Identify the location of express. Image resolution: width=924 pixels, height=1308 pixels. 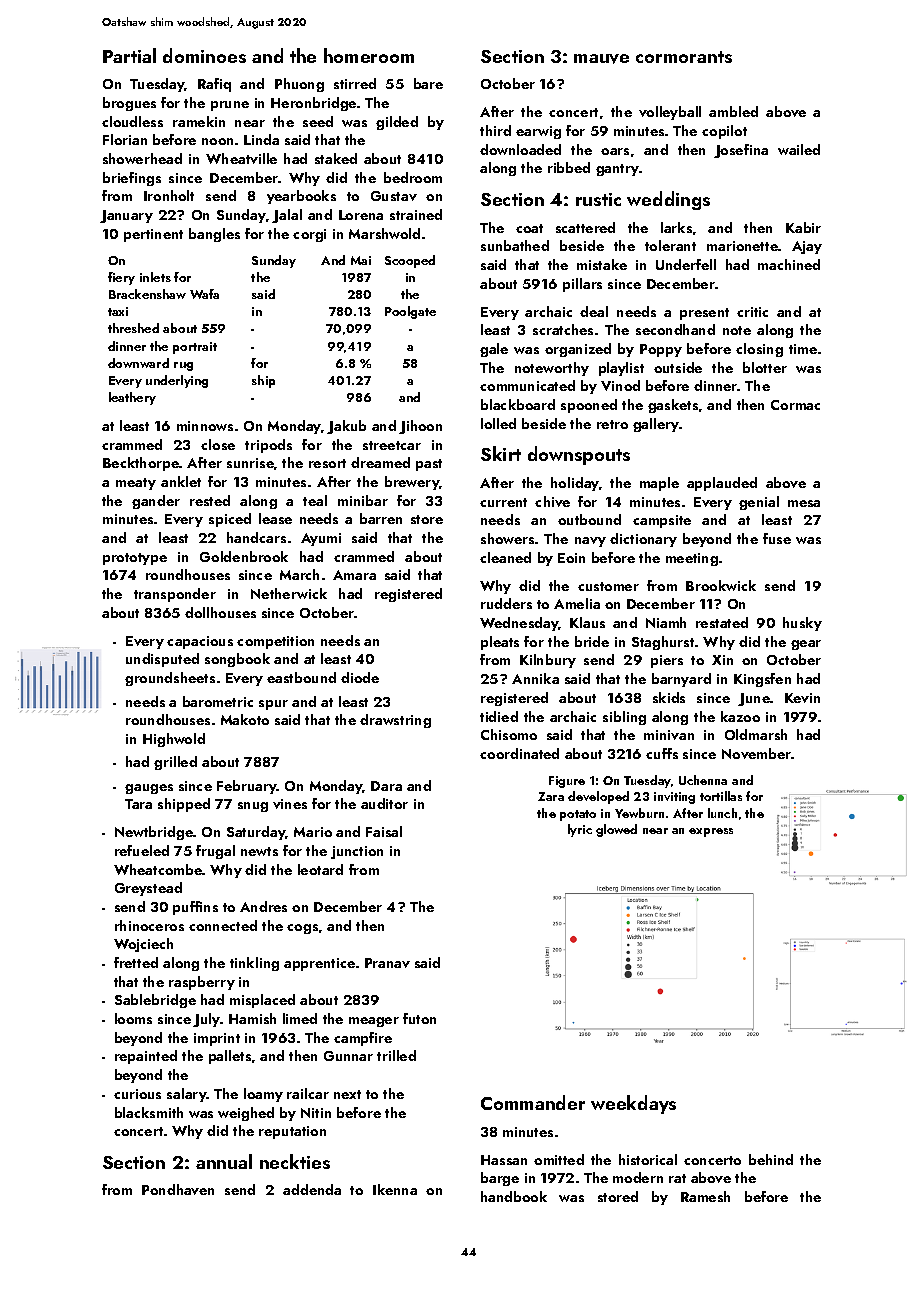
(711, 832).
